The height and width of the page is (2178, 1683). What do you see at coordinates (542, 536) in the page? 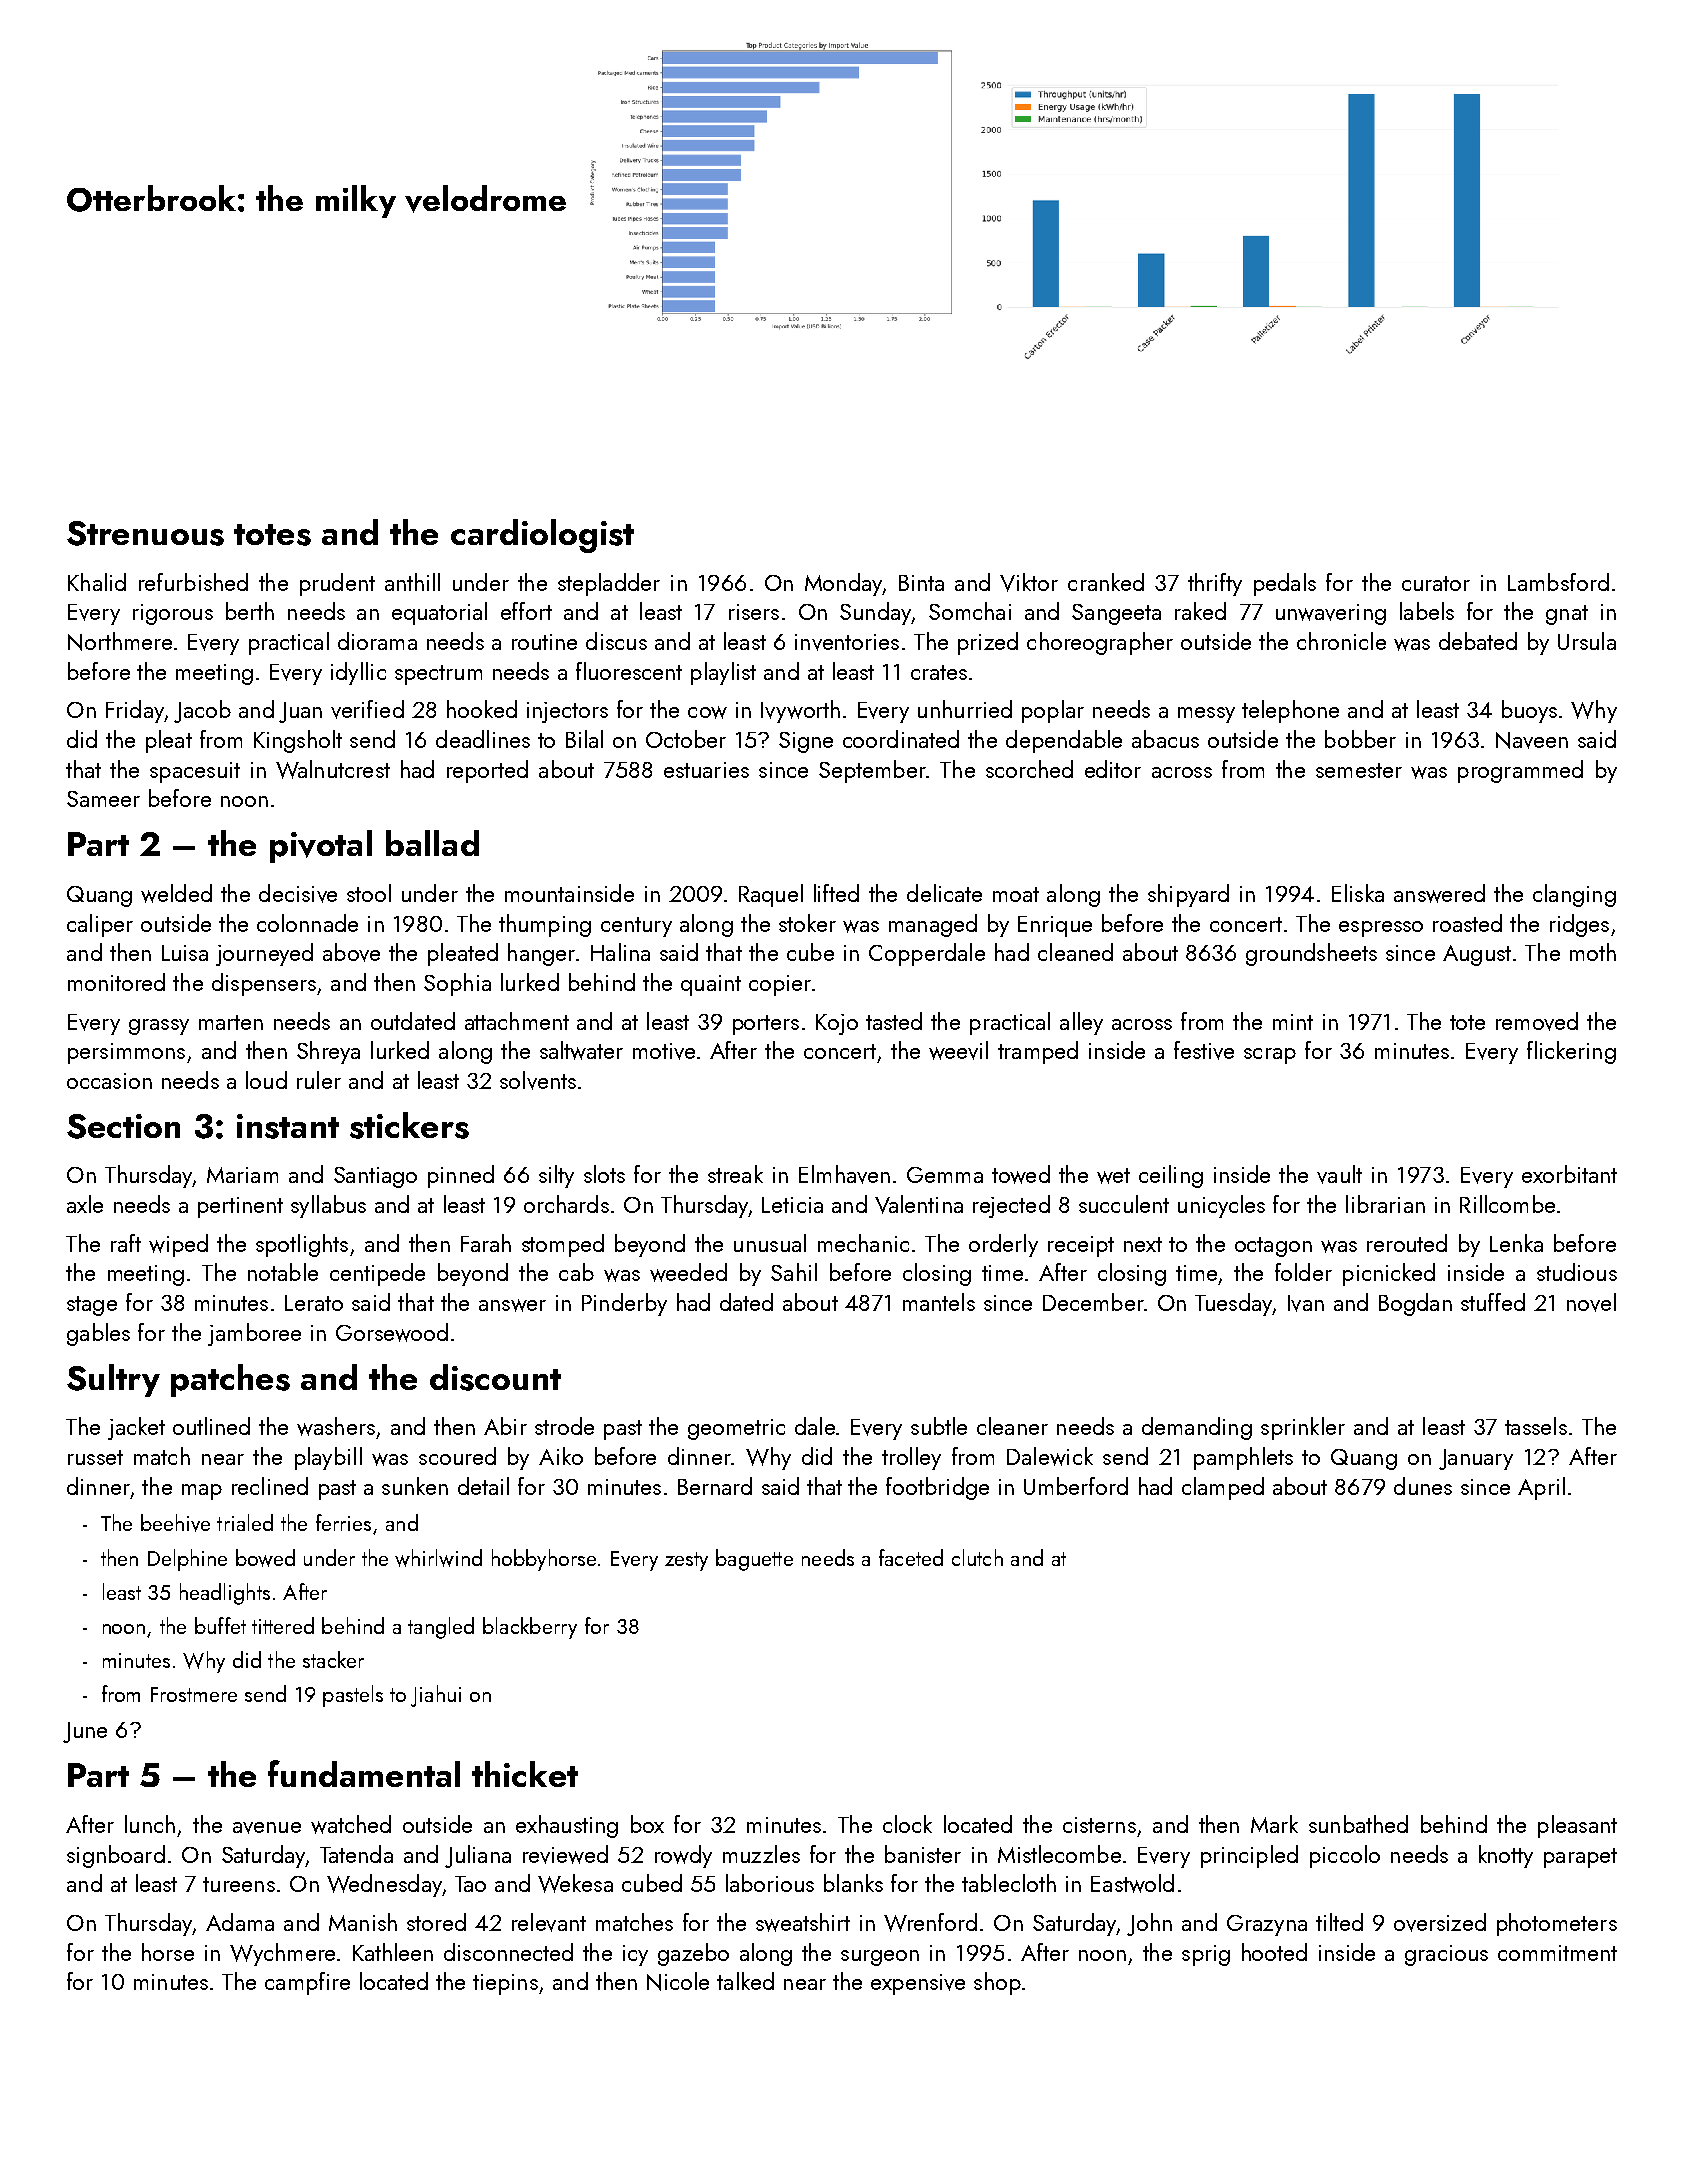
I see `cardiologist` at bounding box center [542, 536].
